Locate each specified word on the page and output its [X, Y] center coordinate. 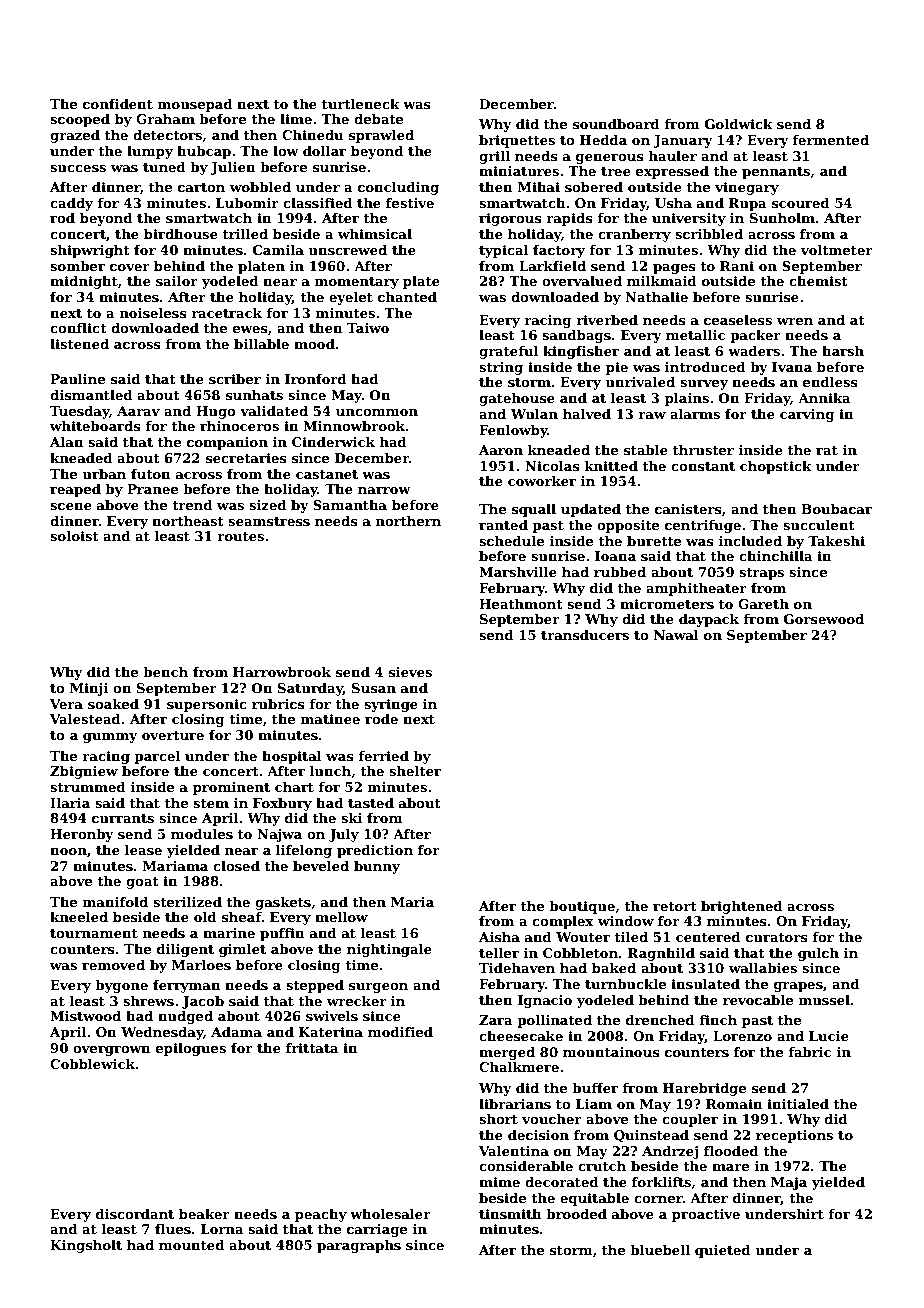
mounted [192, 1245]
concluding [398, 188]
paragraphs [359, 1246]
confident [118, 104]
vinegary [747, 188]
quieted [723, 1251]
